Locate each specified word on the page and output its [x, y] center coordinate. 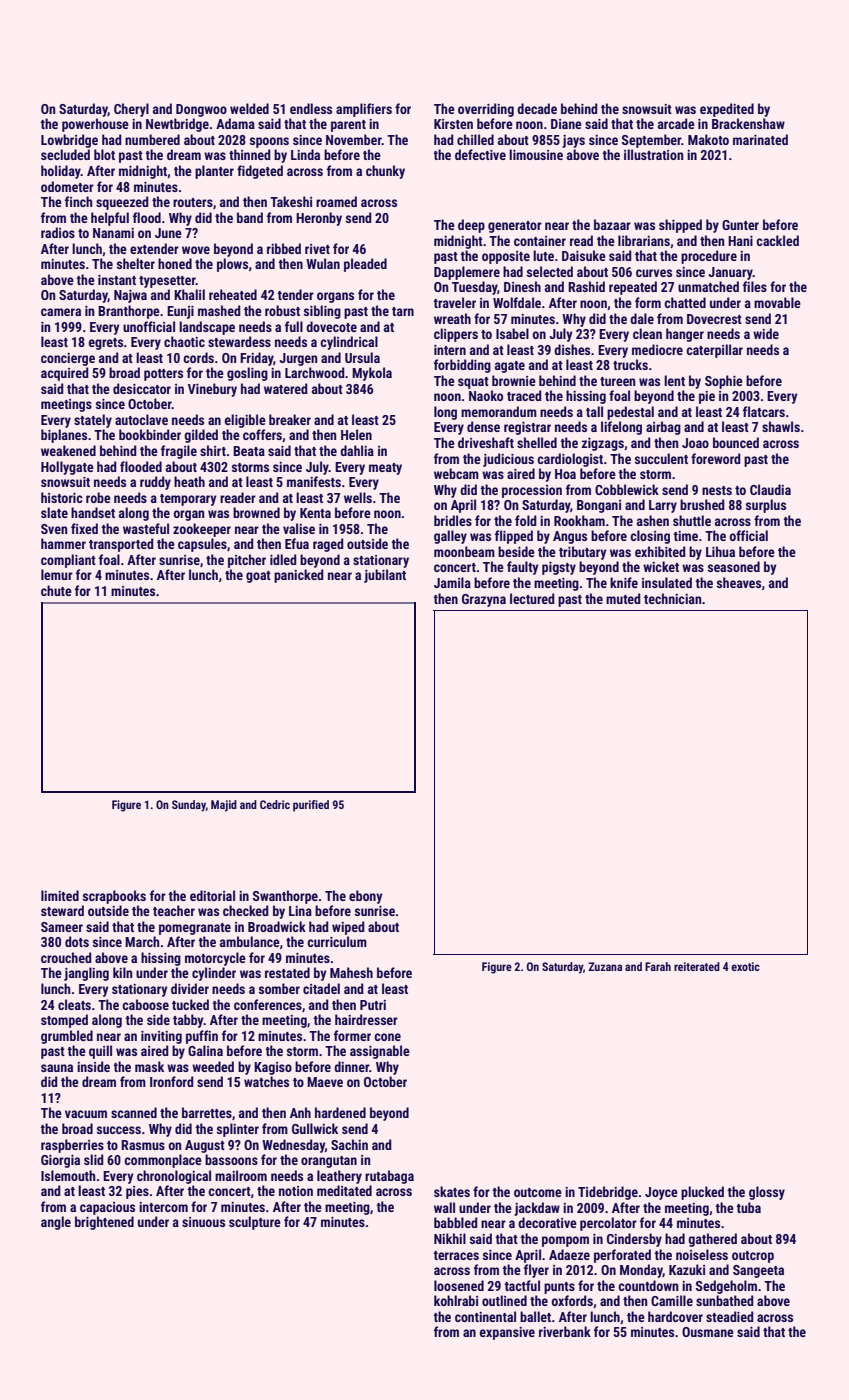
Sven [54, 529]
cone [387, 1037]
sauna [57, 1068]
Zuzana [605, 966]
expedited [727, 110]
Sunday [189, 806]
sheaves [739, 582]
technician [672, 598]
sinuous [203, 1222]
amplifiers [364, 110]
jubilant [385, 576]
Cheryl [131, 110]
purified [311, 806]
